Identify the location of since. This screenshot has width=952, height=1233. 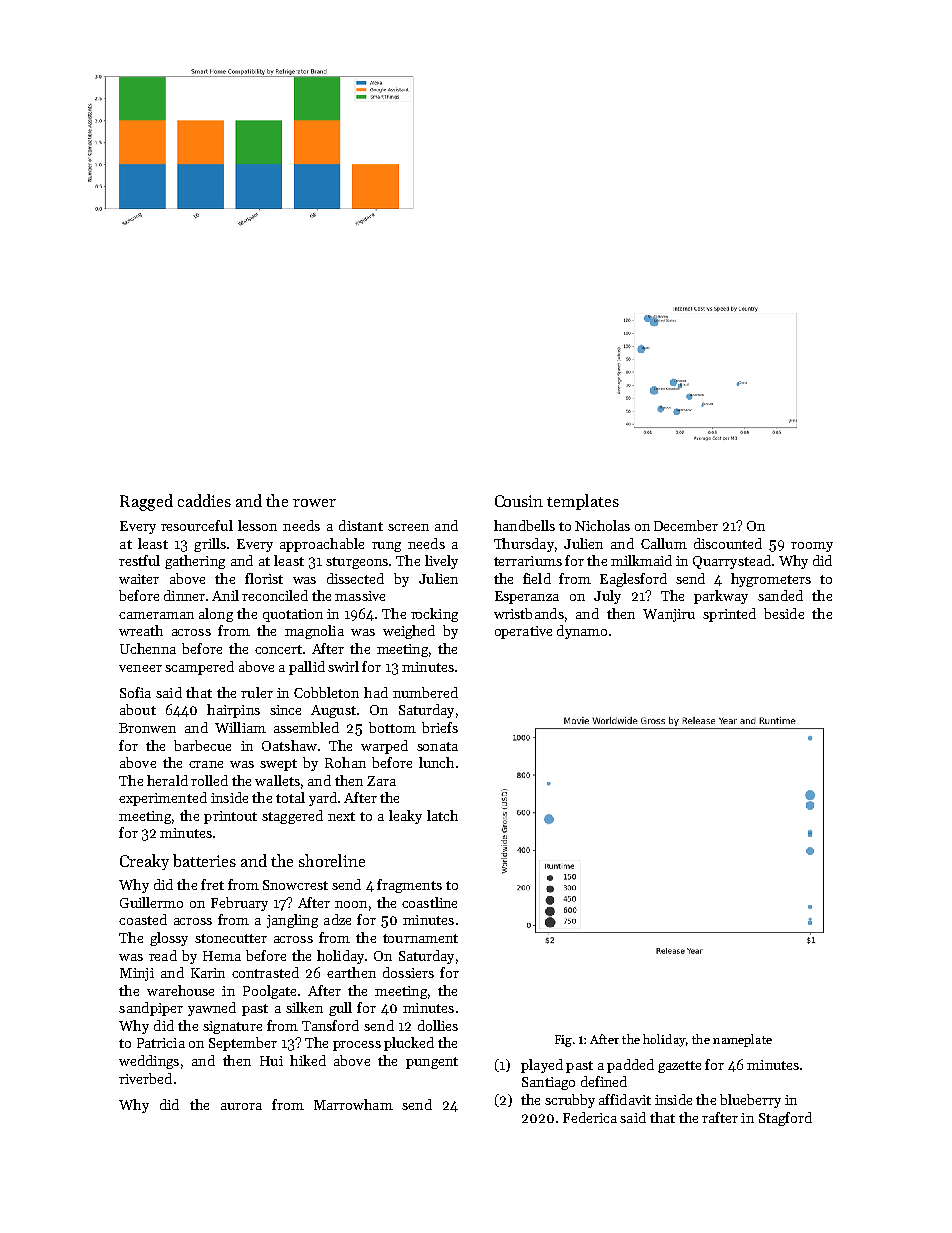
(285, 710).
